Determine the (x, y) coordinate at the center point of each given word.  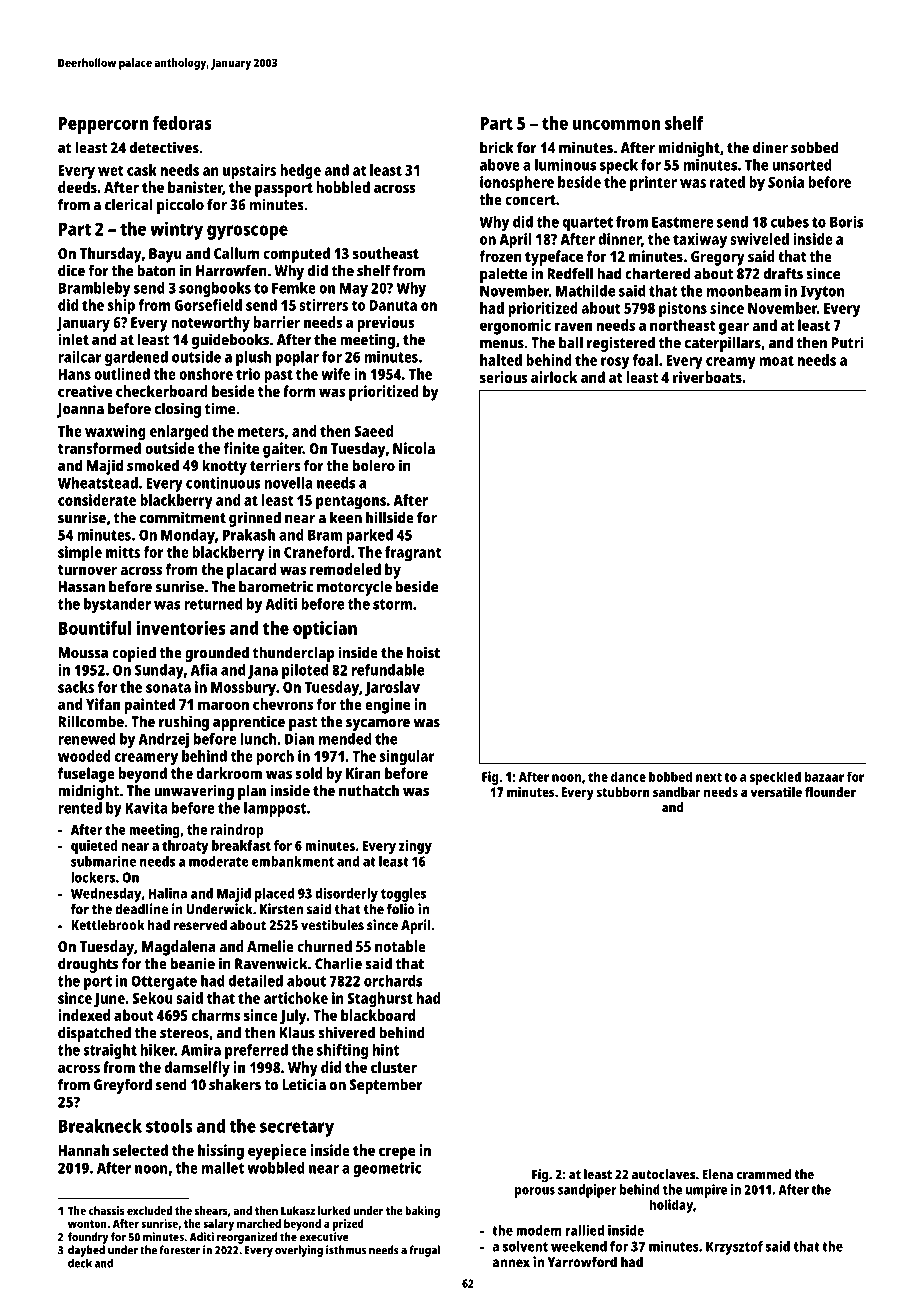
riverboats (707, 377)
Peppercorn (103, 125)
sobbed (815, 147)
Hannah (83, 1150)
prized (348, 1225)
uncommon (616, 124)
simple (80, 554)
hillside (390, 517)
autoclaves (663, 1174)
